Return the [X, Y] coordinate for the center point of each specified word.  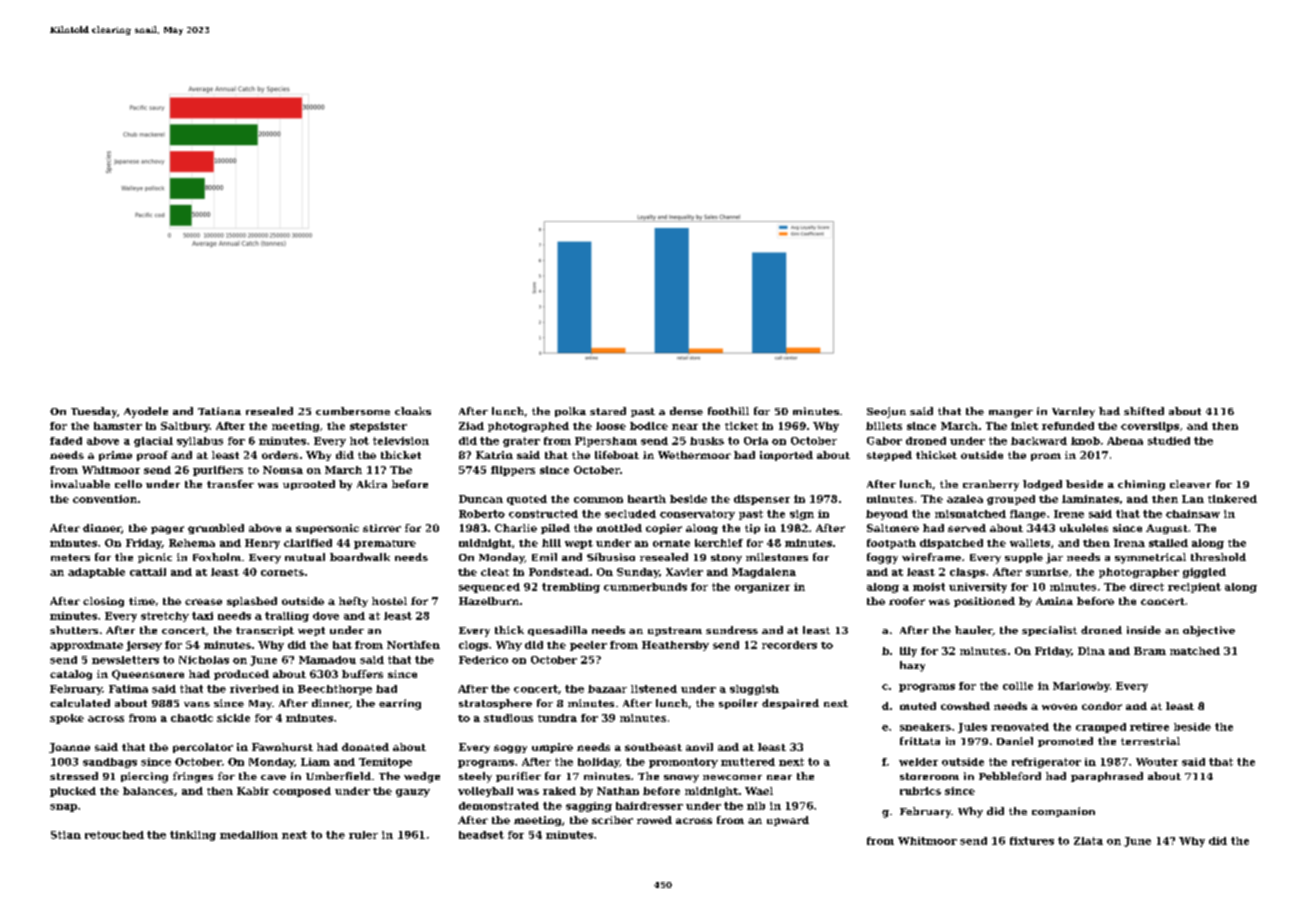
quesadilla [557, 631]
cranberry [991, 485]
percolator [203, 748]
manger [1011, 414]
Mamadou [327, 660]
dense [686, 411]
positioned [984, 602]
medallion [249, 835]
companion [1063, 812]
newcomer [732, 777]
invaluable [80, 484]
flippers [513, 471]
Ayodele [146, 412]
